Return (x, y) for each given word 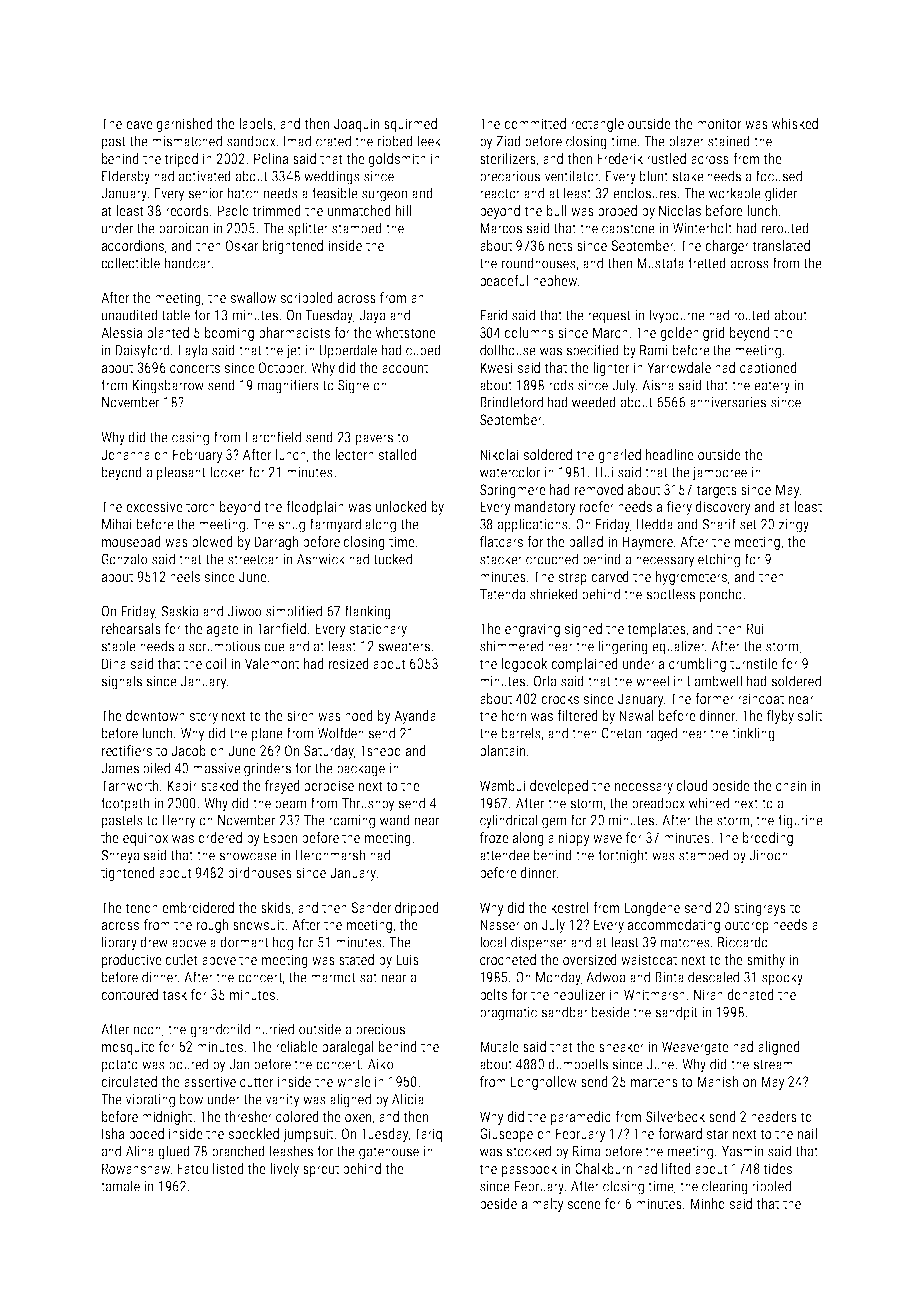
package (361, 769)
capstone (628, 230)
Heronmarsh (330, 855)
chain (791, 785)
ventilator (572, 176)
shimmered (511, 646)
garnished (184, 125)
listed (228, 1168)
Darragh (276, 543)
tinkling (753, 734)
